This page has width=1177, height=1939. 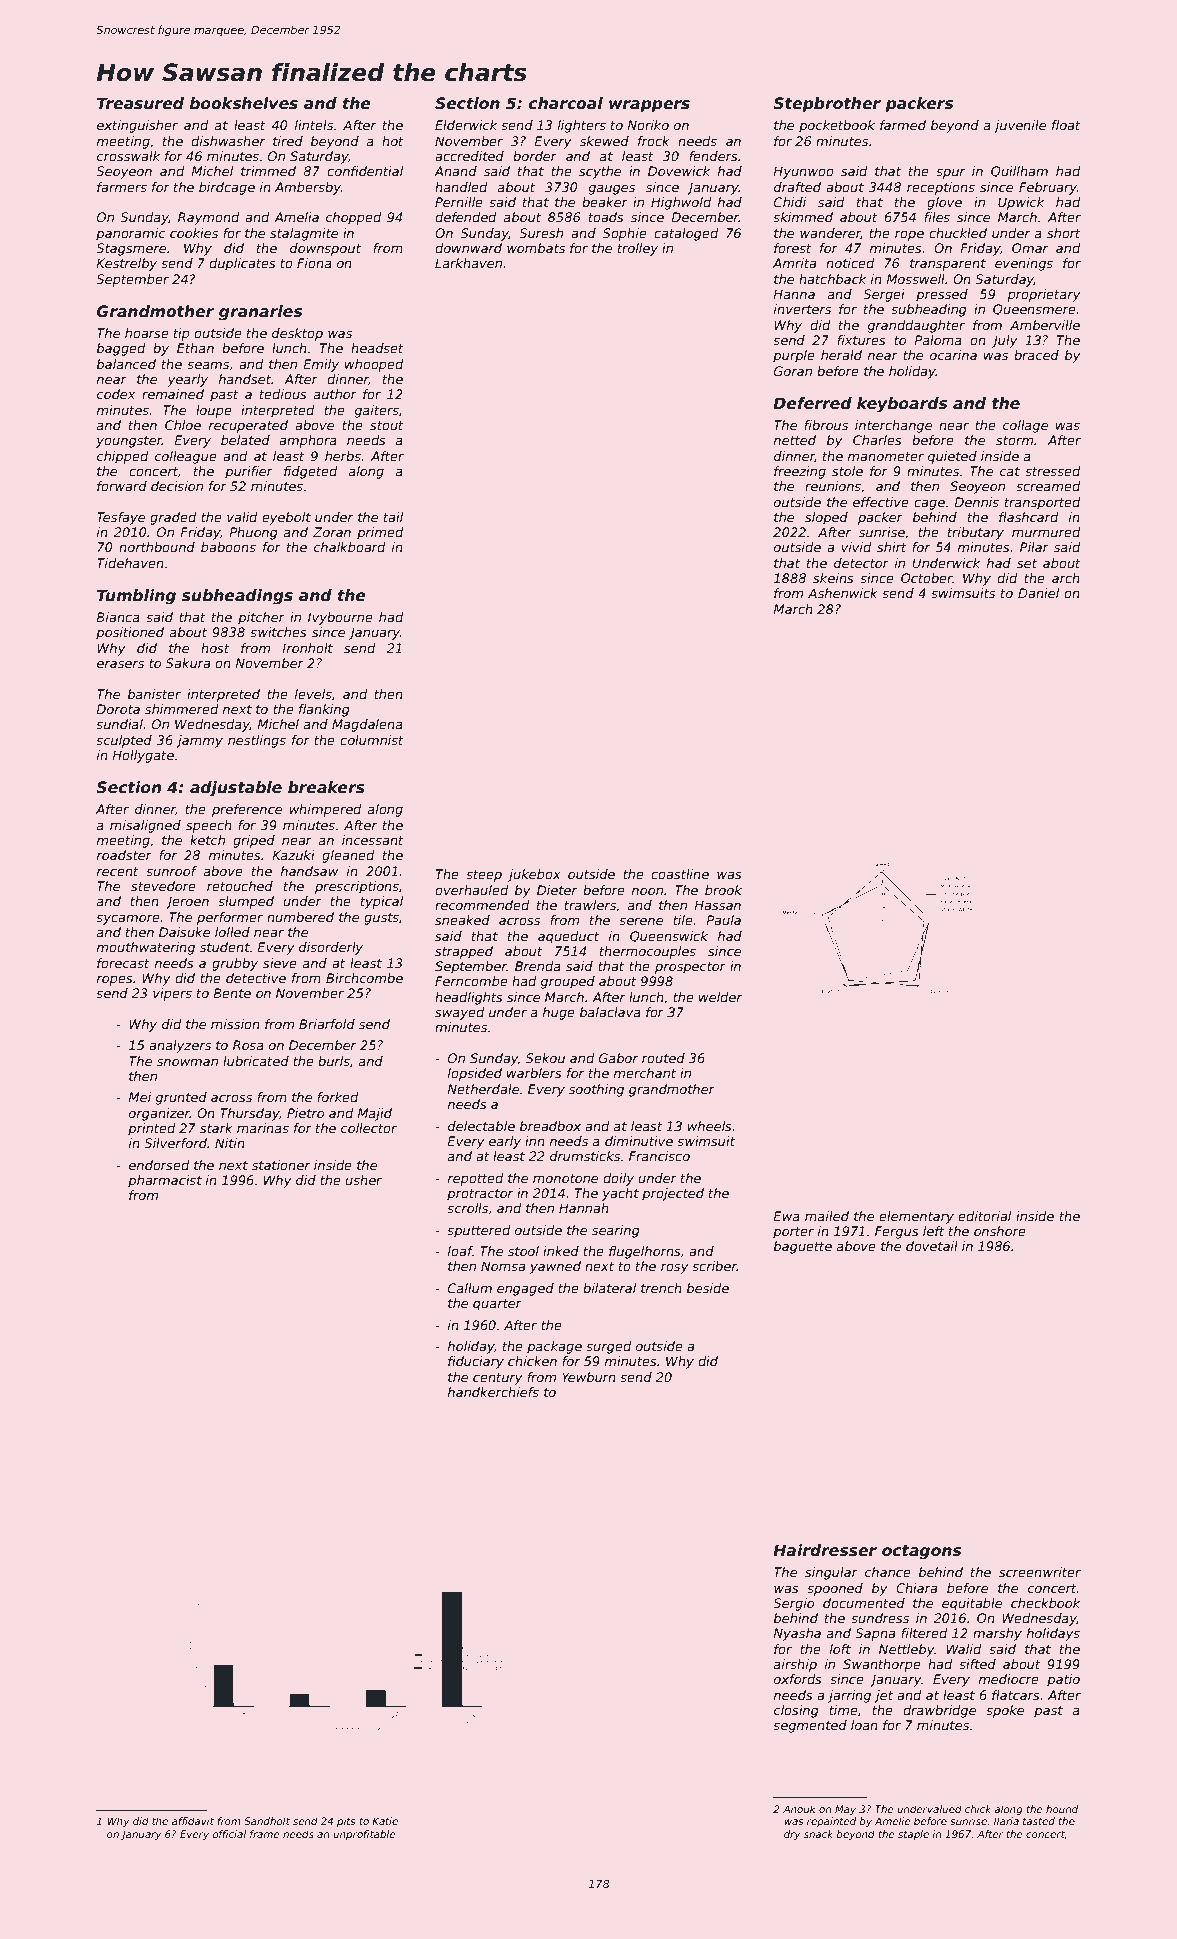 I want to click on affidavit, so click(x=193, y=1821).
